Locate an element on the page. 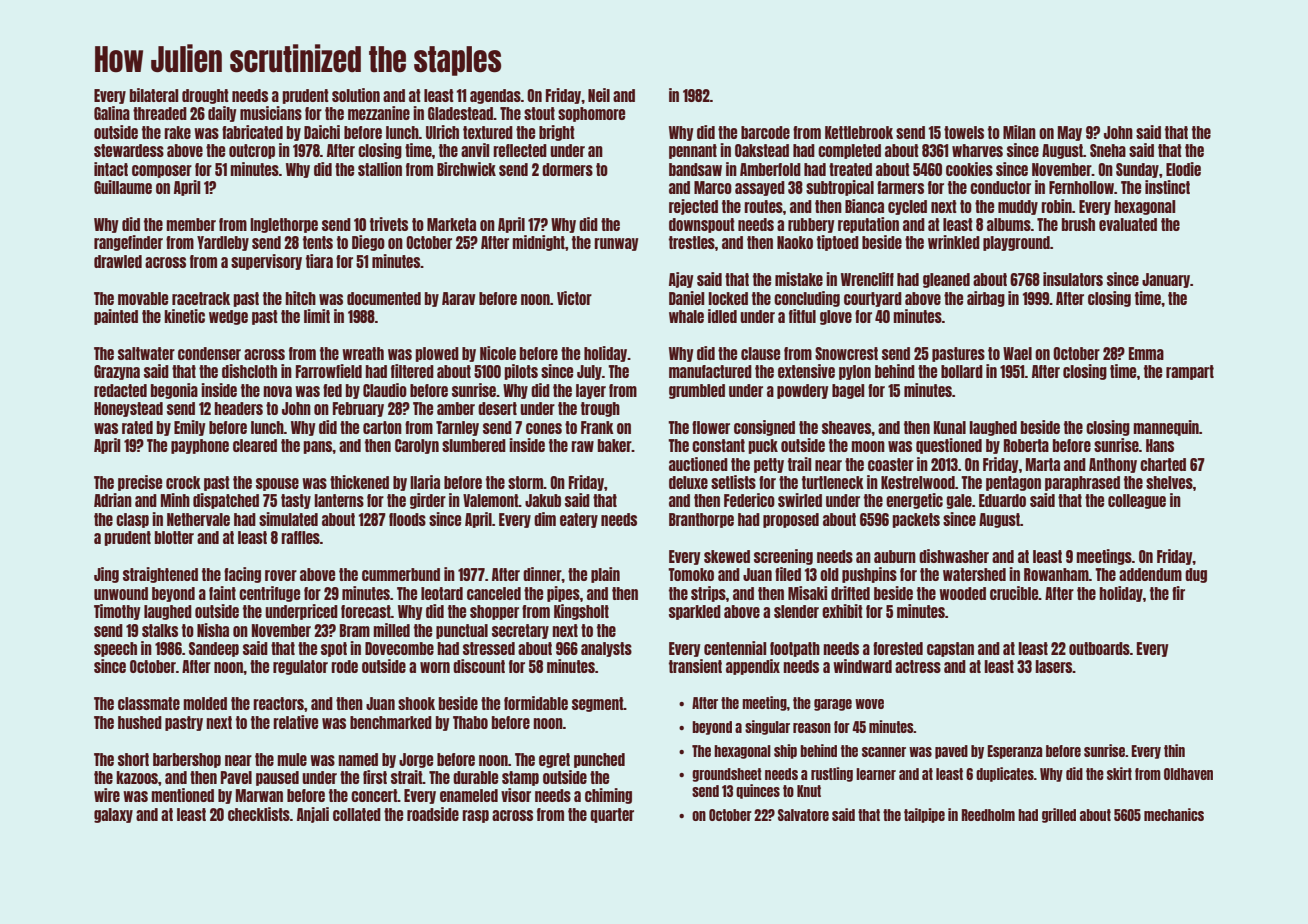 This page has width=1308, height=924. manufactured is located at coordinates (710, 371).
